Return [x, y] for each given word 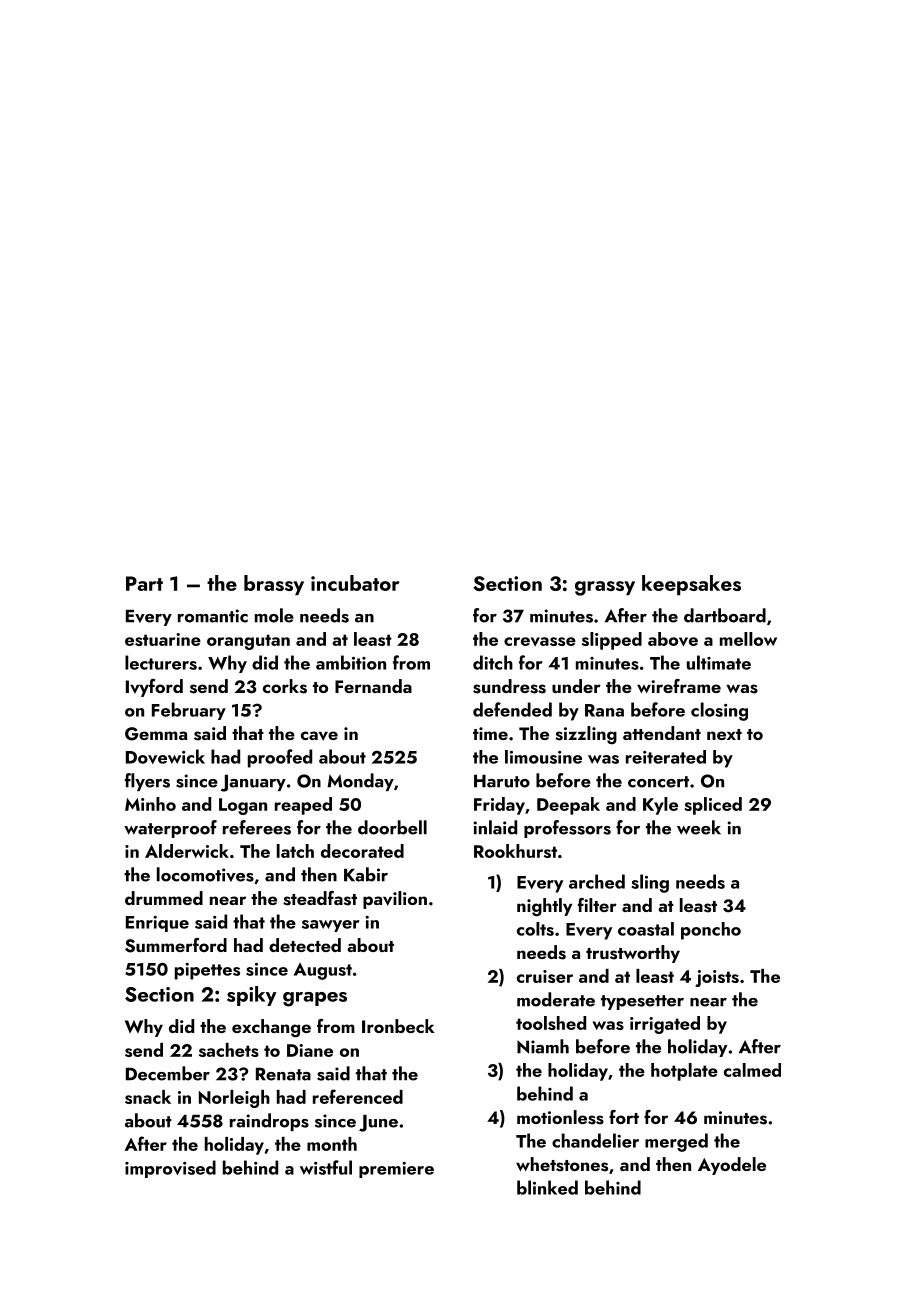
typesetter [642, 1002]
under [576, 686]
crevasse [540, 641]
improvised [170, 1169]
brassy [274, 585]
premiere [396, 1170]
